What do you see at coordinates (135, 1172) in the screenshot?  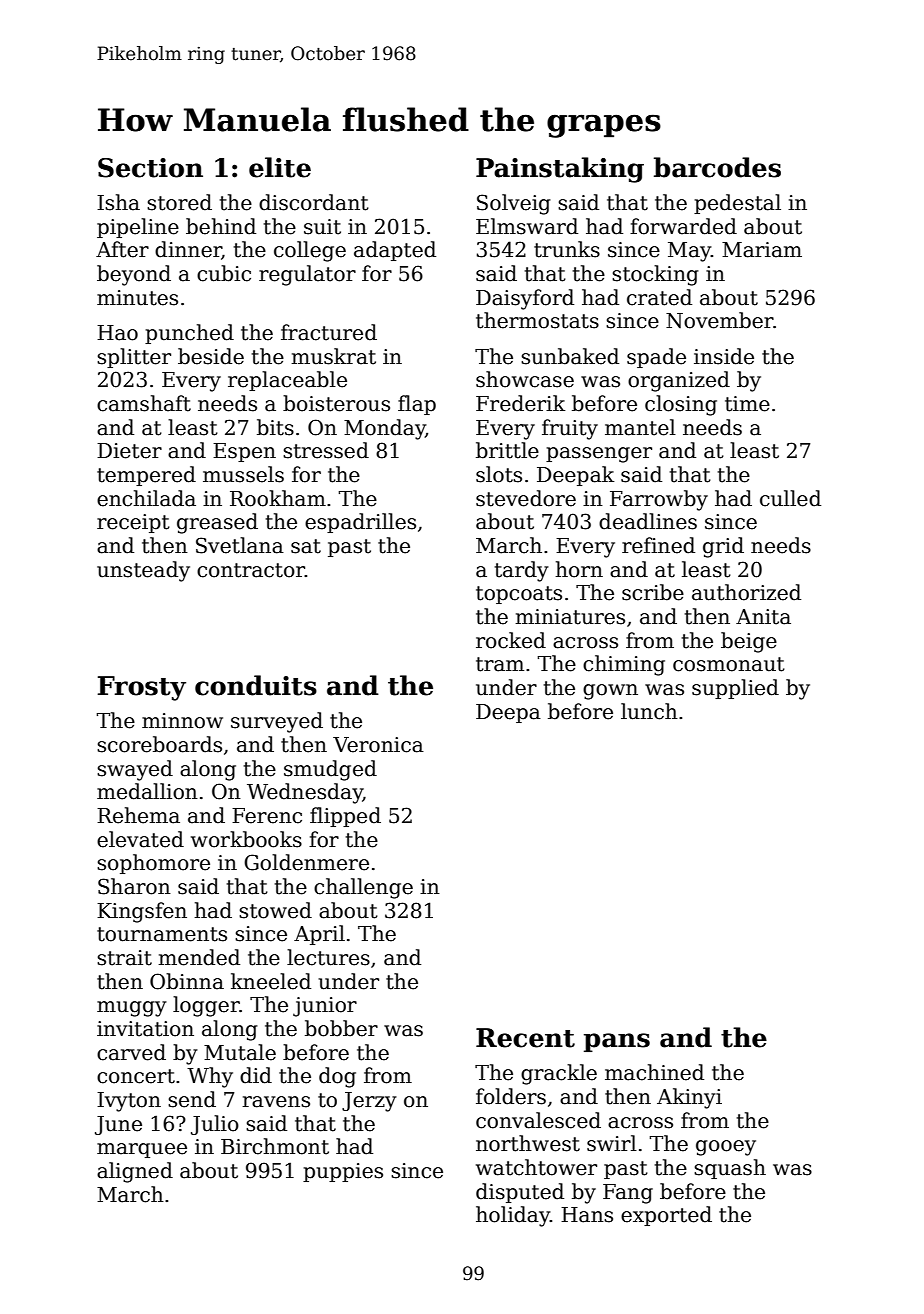 I see `aligned` at bounding box center [135, 1172].
